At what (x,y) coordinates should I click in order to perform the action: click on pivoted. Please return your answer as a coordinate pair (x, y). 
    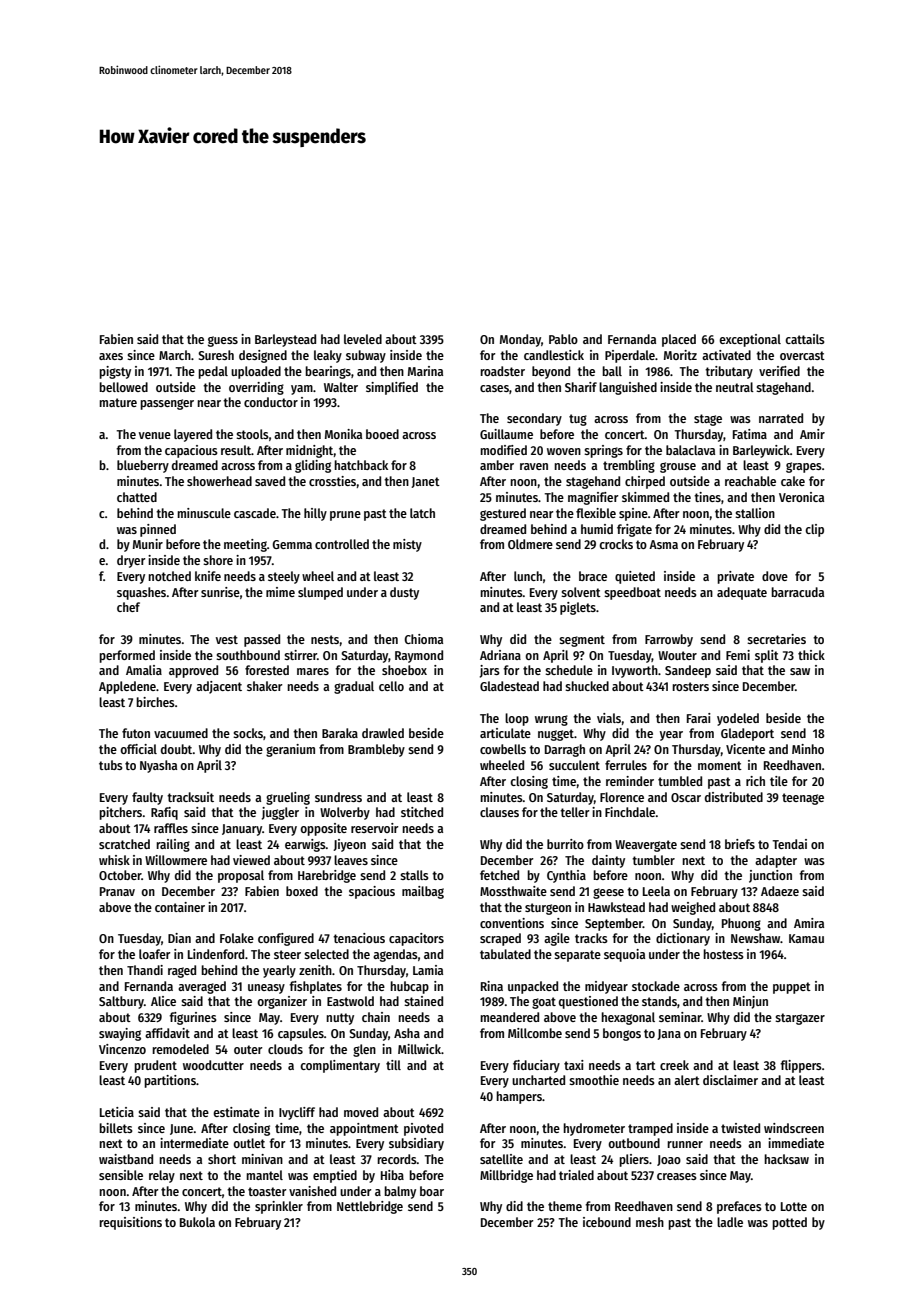
    Looking at the image, I should click on (423, 1129).
